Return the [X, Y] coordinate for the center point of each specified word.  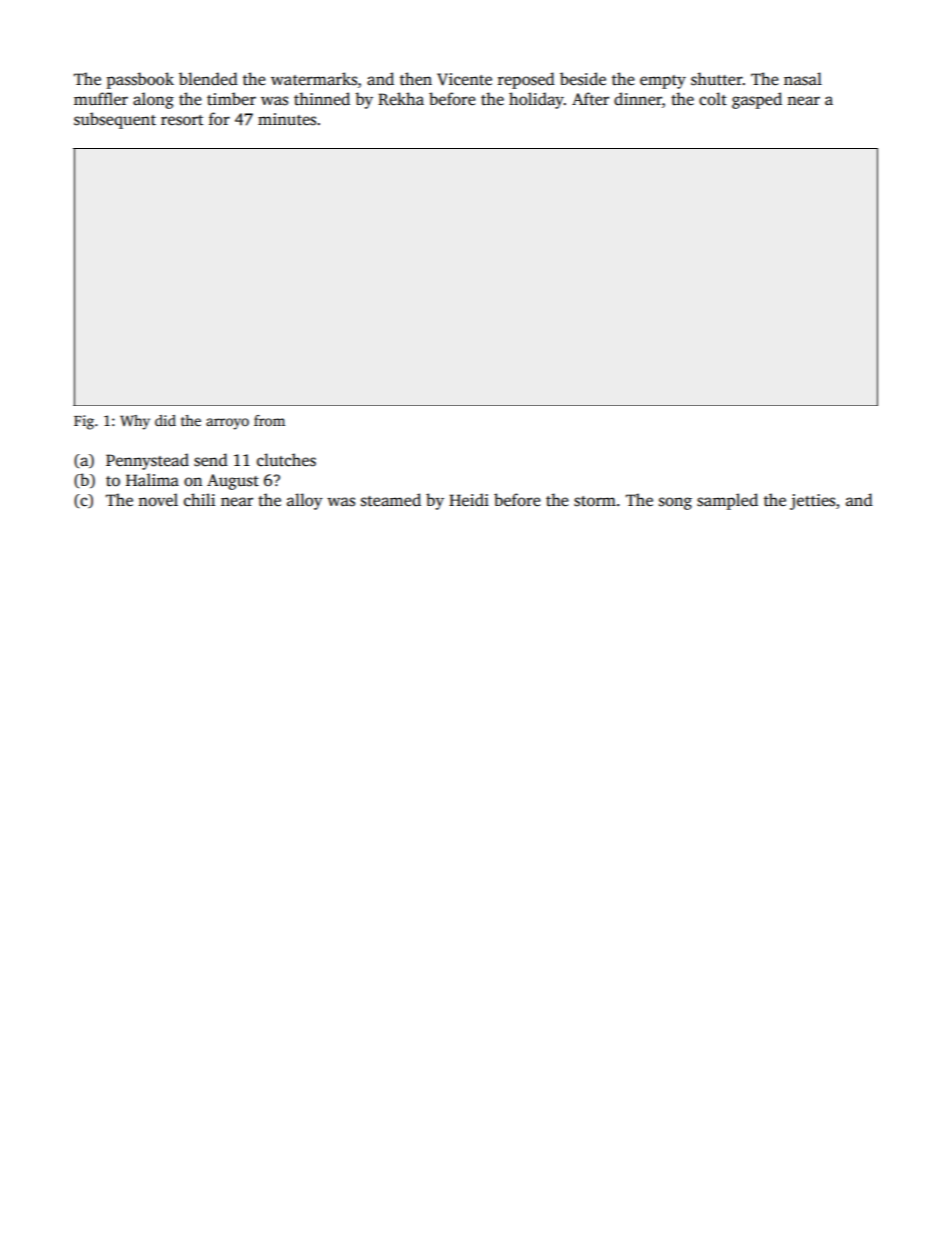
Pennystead [147, 461]
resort [182, 120]
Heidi [469, 500]
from [269, 420]
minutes [287, 119]
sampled [727, 501]
